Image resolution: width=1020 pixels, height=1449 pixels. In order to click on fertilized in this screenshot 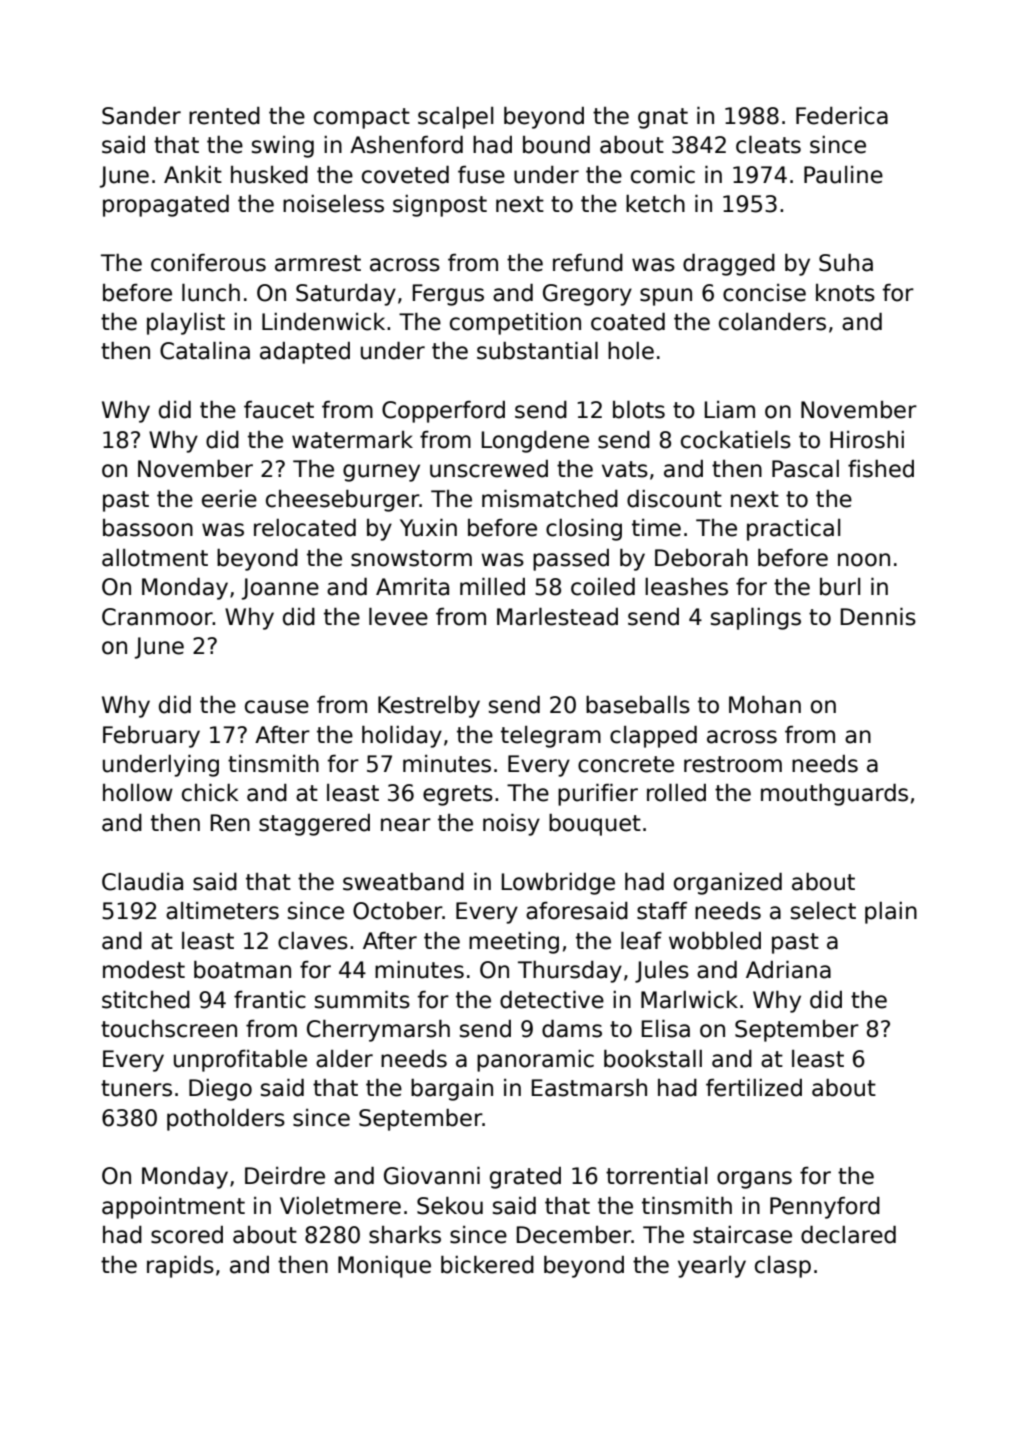, I will do `click(754, 1088)`.
